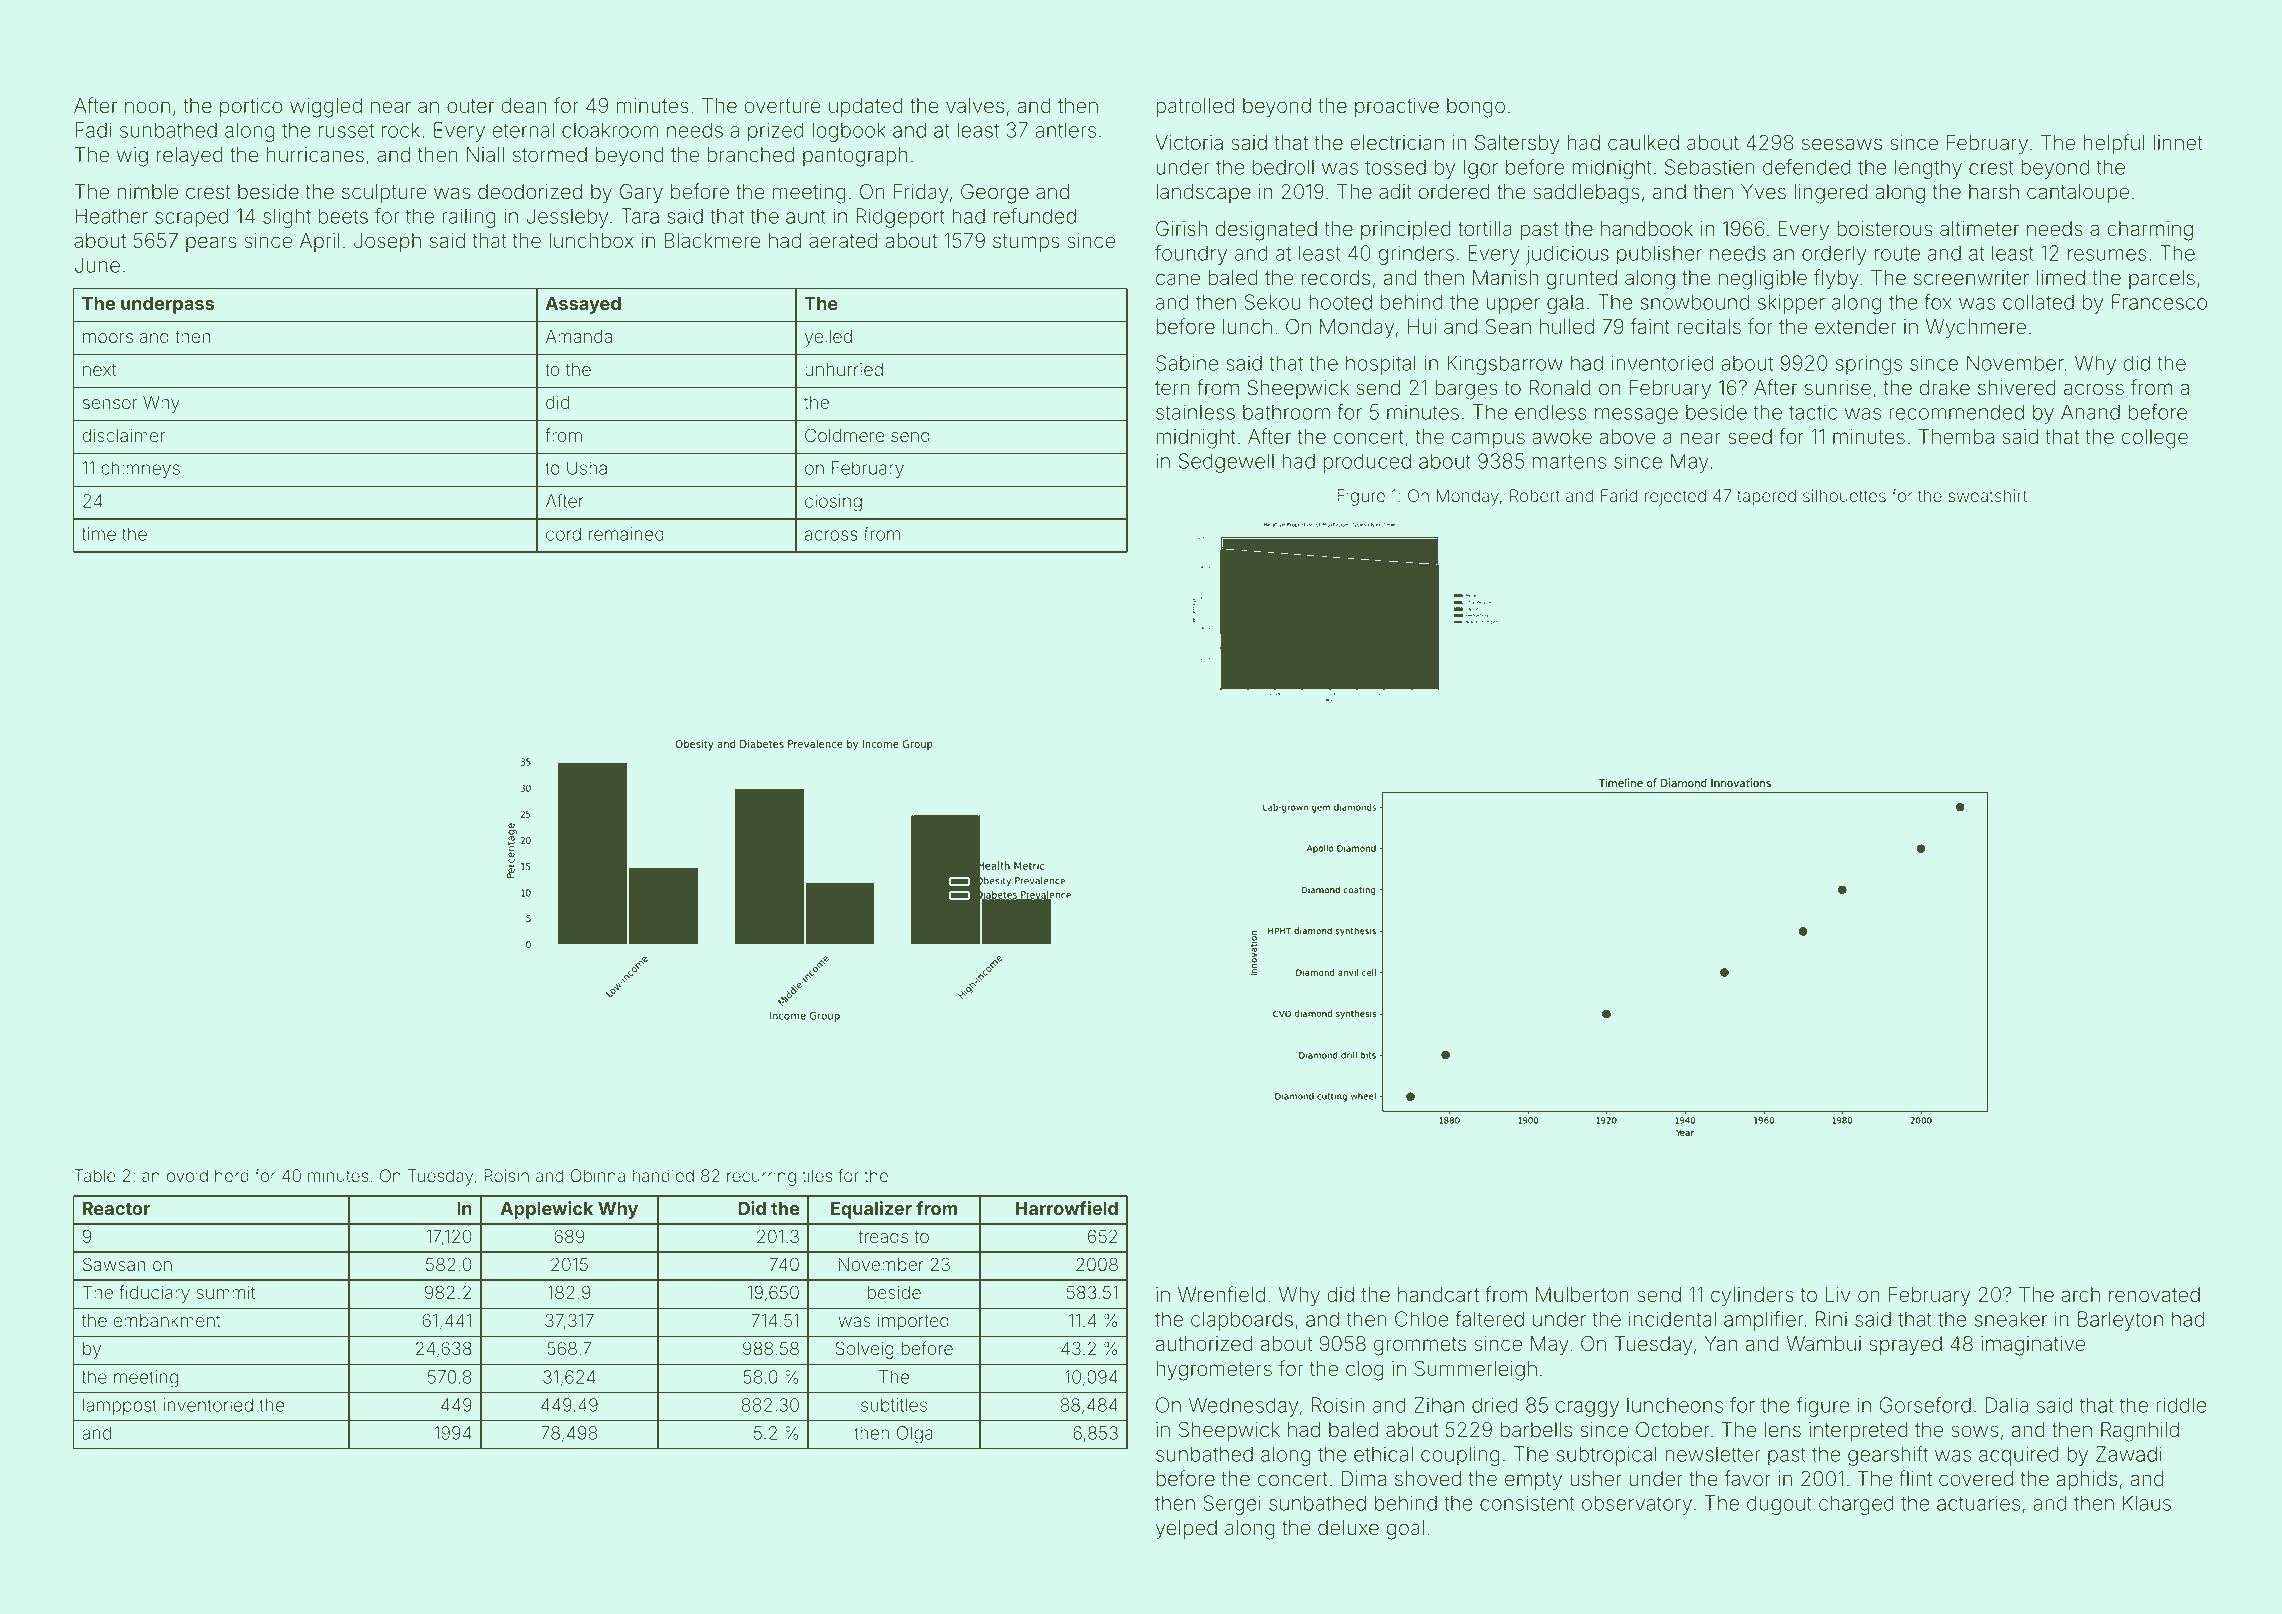 This page has height=1614, width=2282. What do you see at coordinates (1438, 1295) in the page?
I see `handcart` at bounding box center [1438, 1295].
